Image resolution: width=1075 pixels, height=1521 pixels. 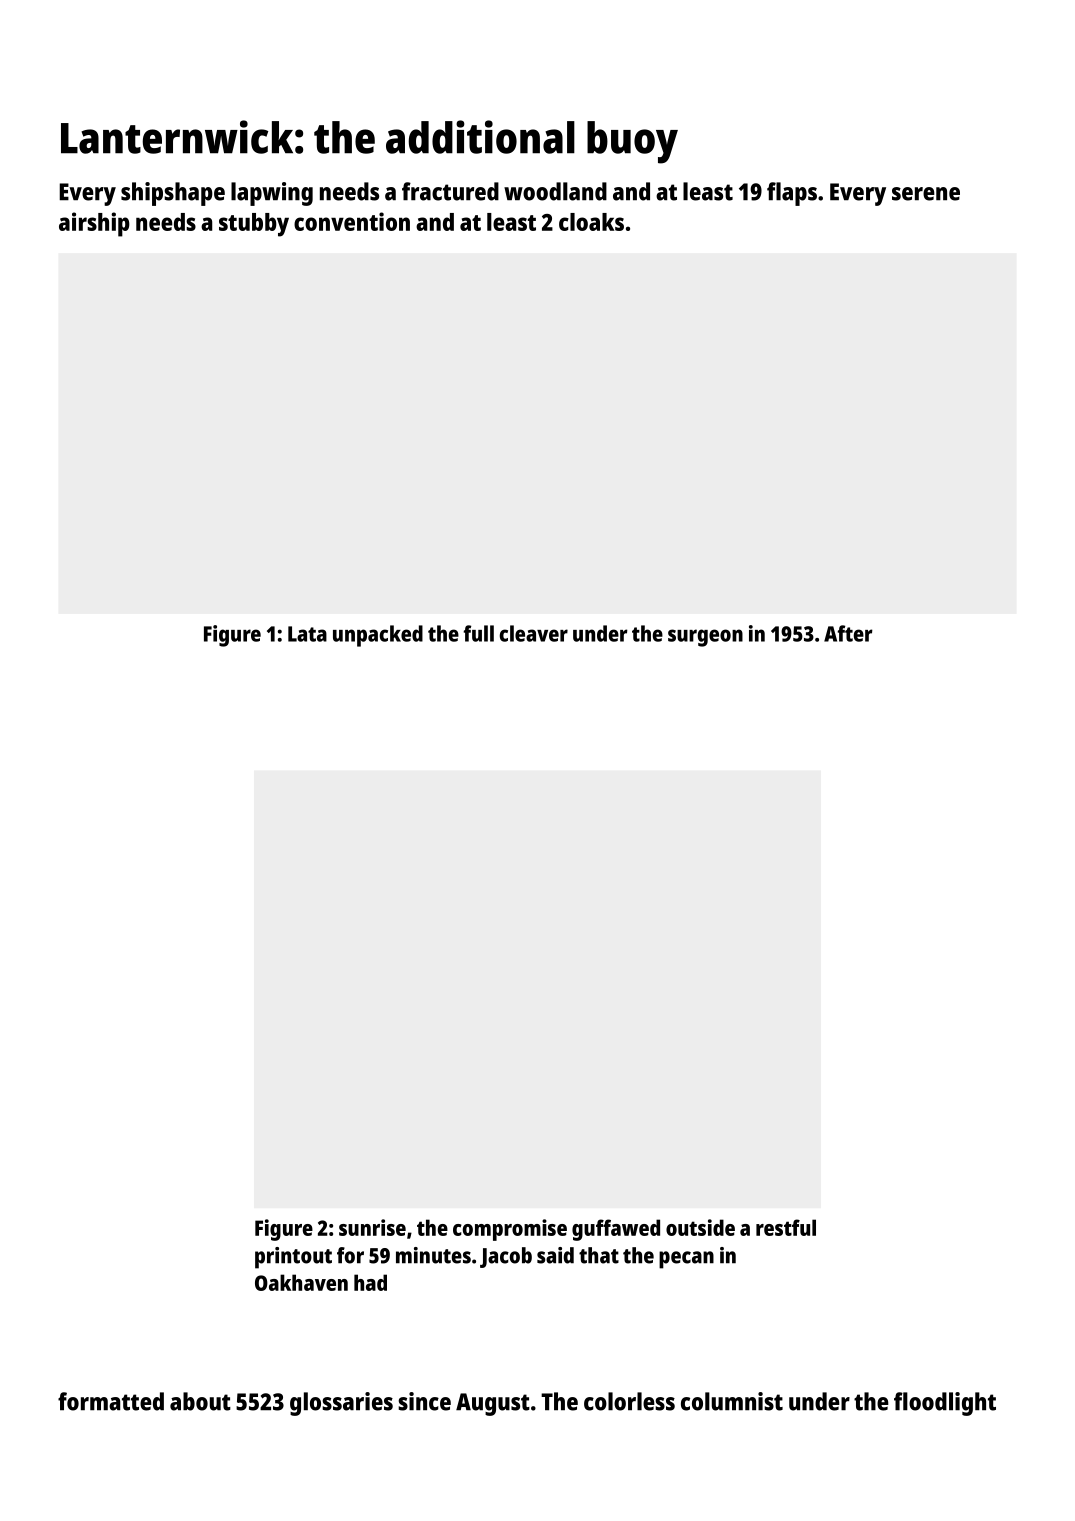 What do you see at coordinates (378, 636) in the screenshot?
I see `unpacked` at bounding box center [378, 636].
